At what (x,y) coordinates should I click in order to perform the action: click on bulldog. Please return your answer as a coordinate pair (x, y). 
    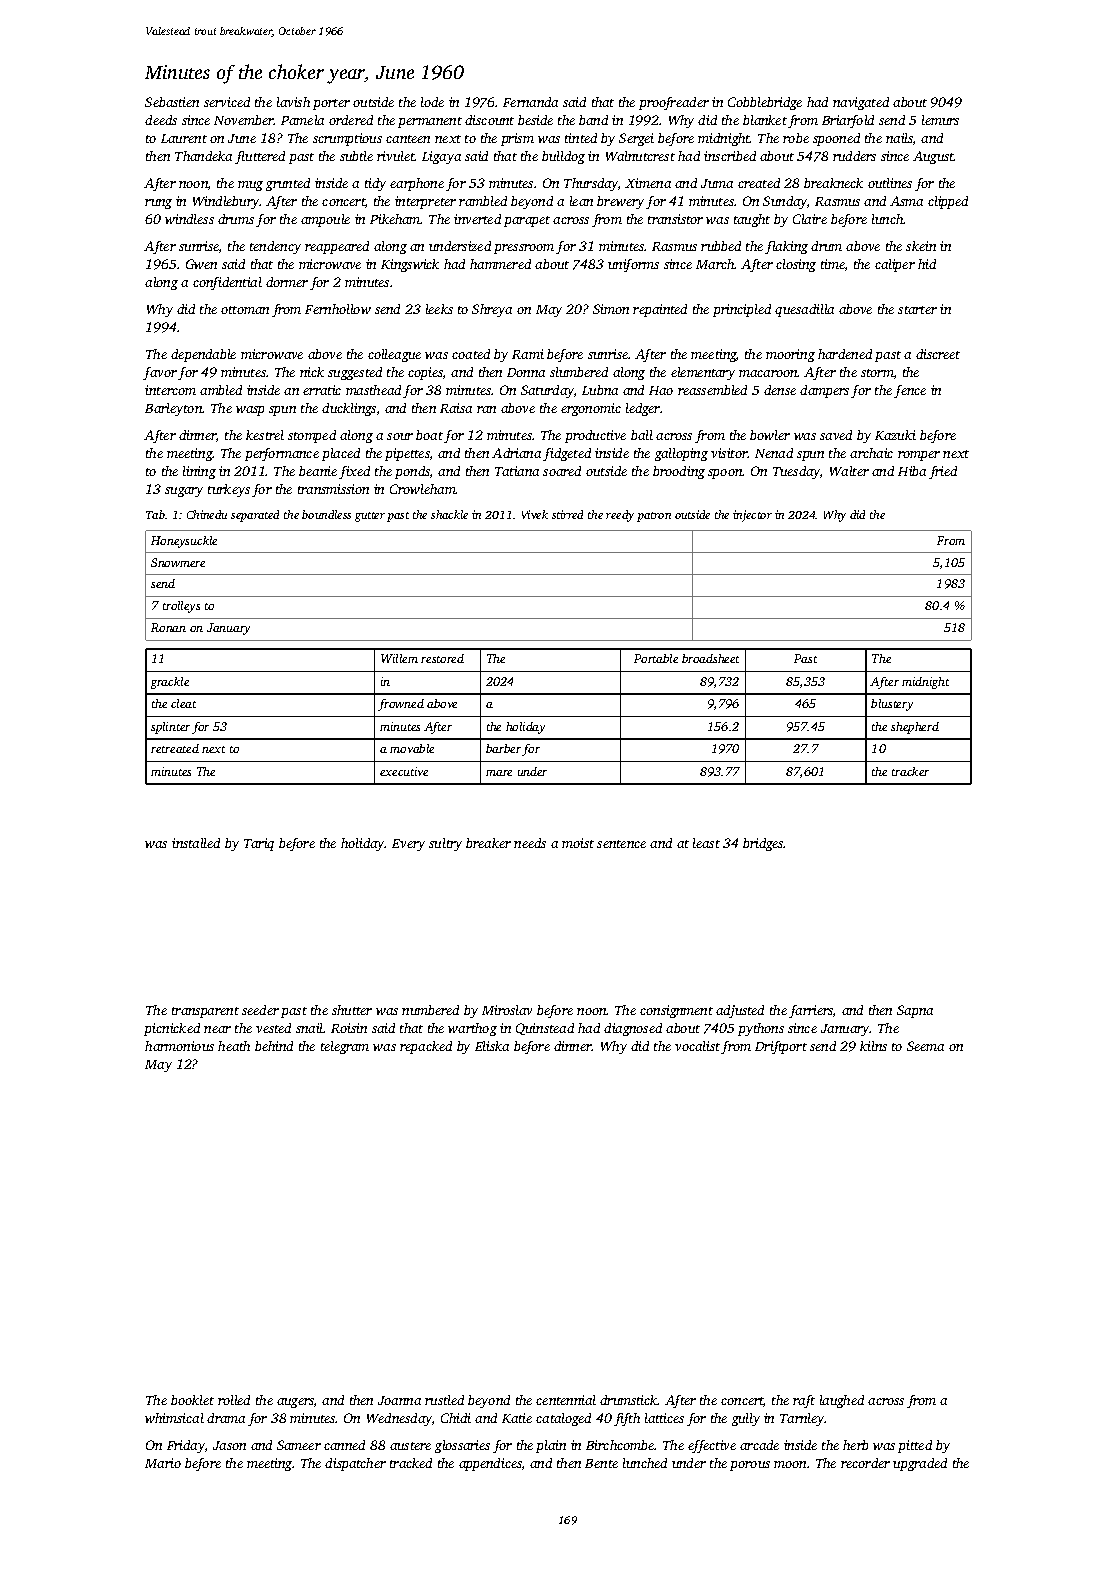
    Looking at the image, I should click on (563, 157).
